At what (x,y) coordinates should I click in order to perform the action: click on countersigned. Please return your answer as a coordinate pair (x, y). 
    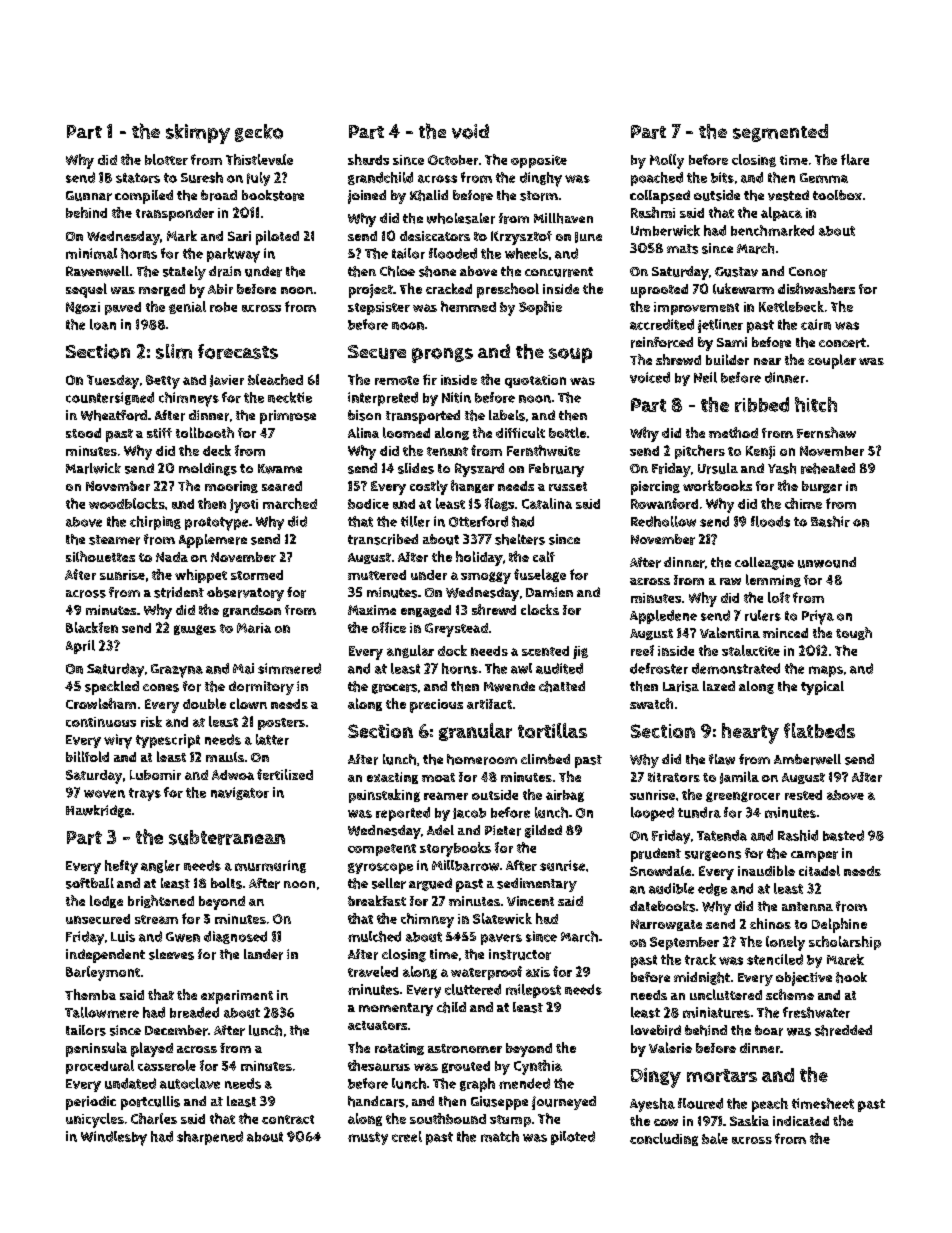
    Looking at the image, I should click on (110, 398).
